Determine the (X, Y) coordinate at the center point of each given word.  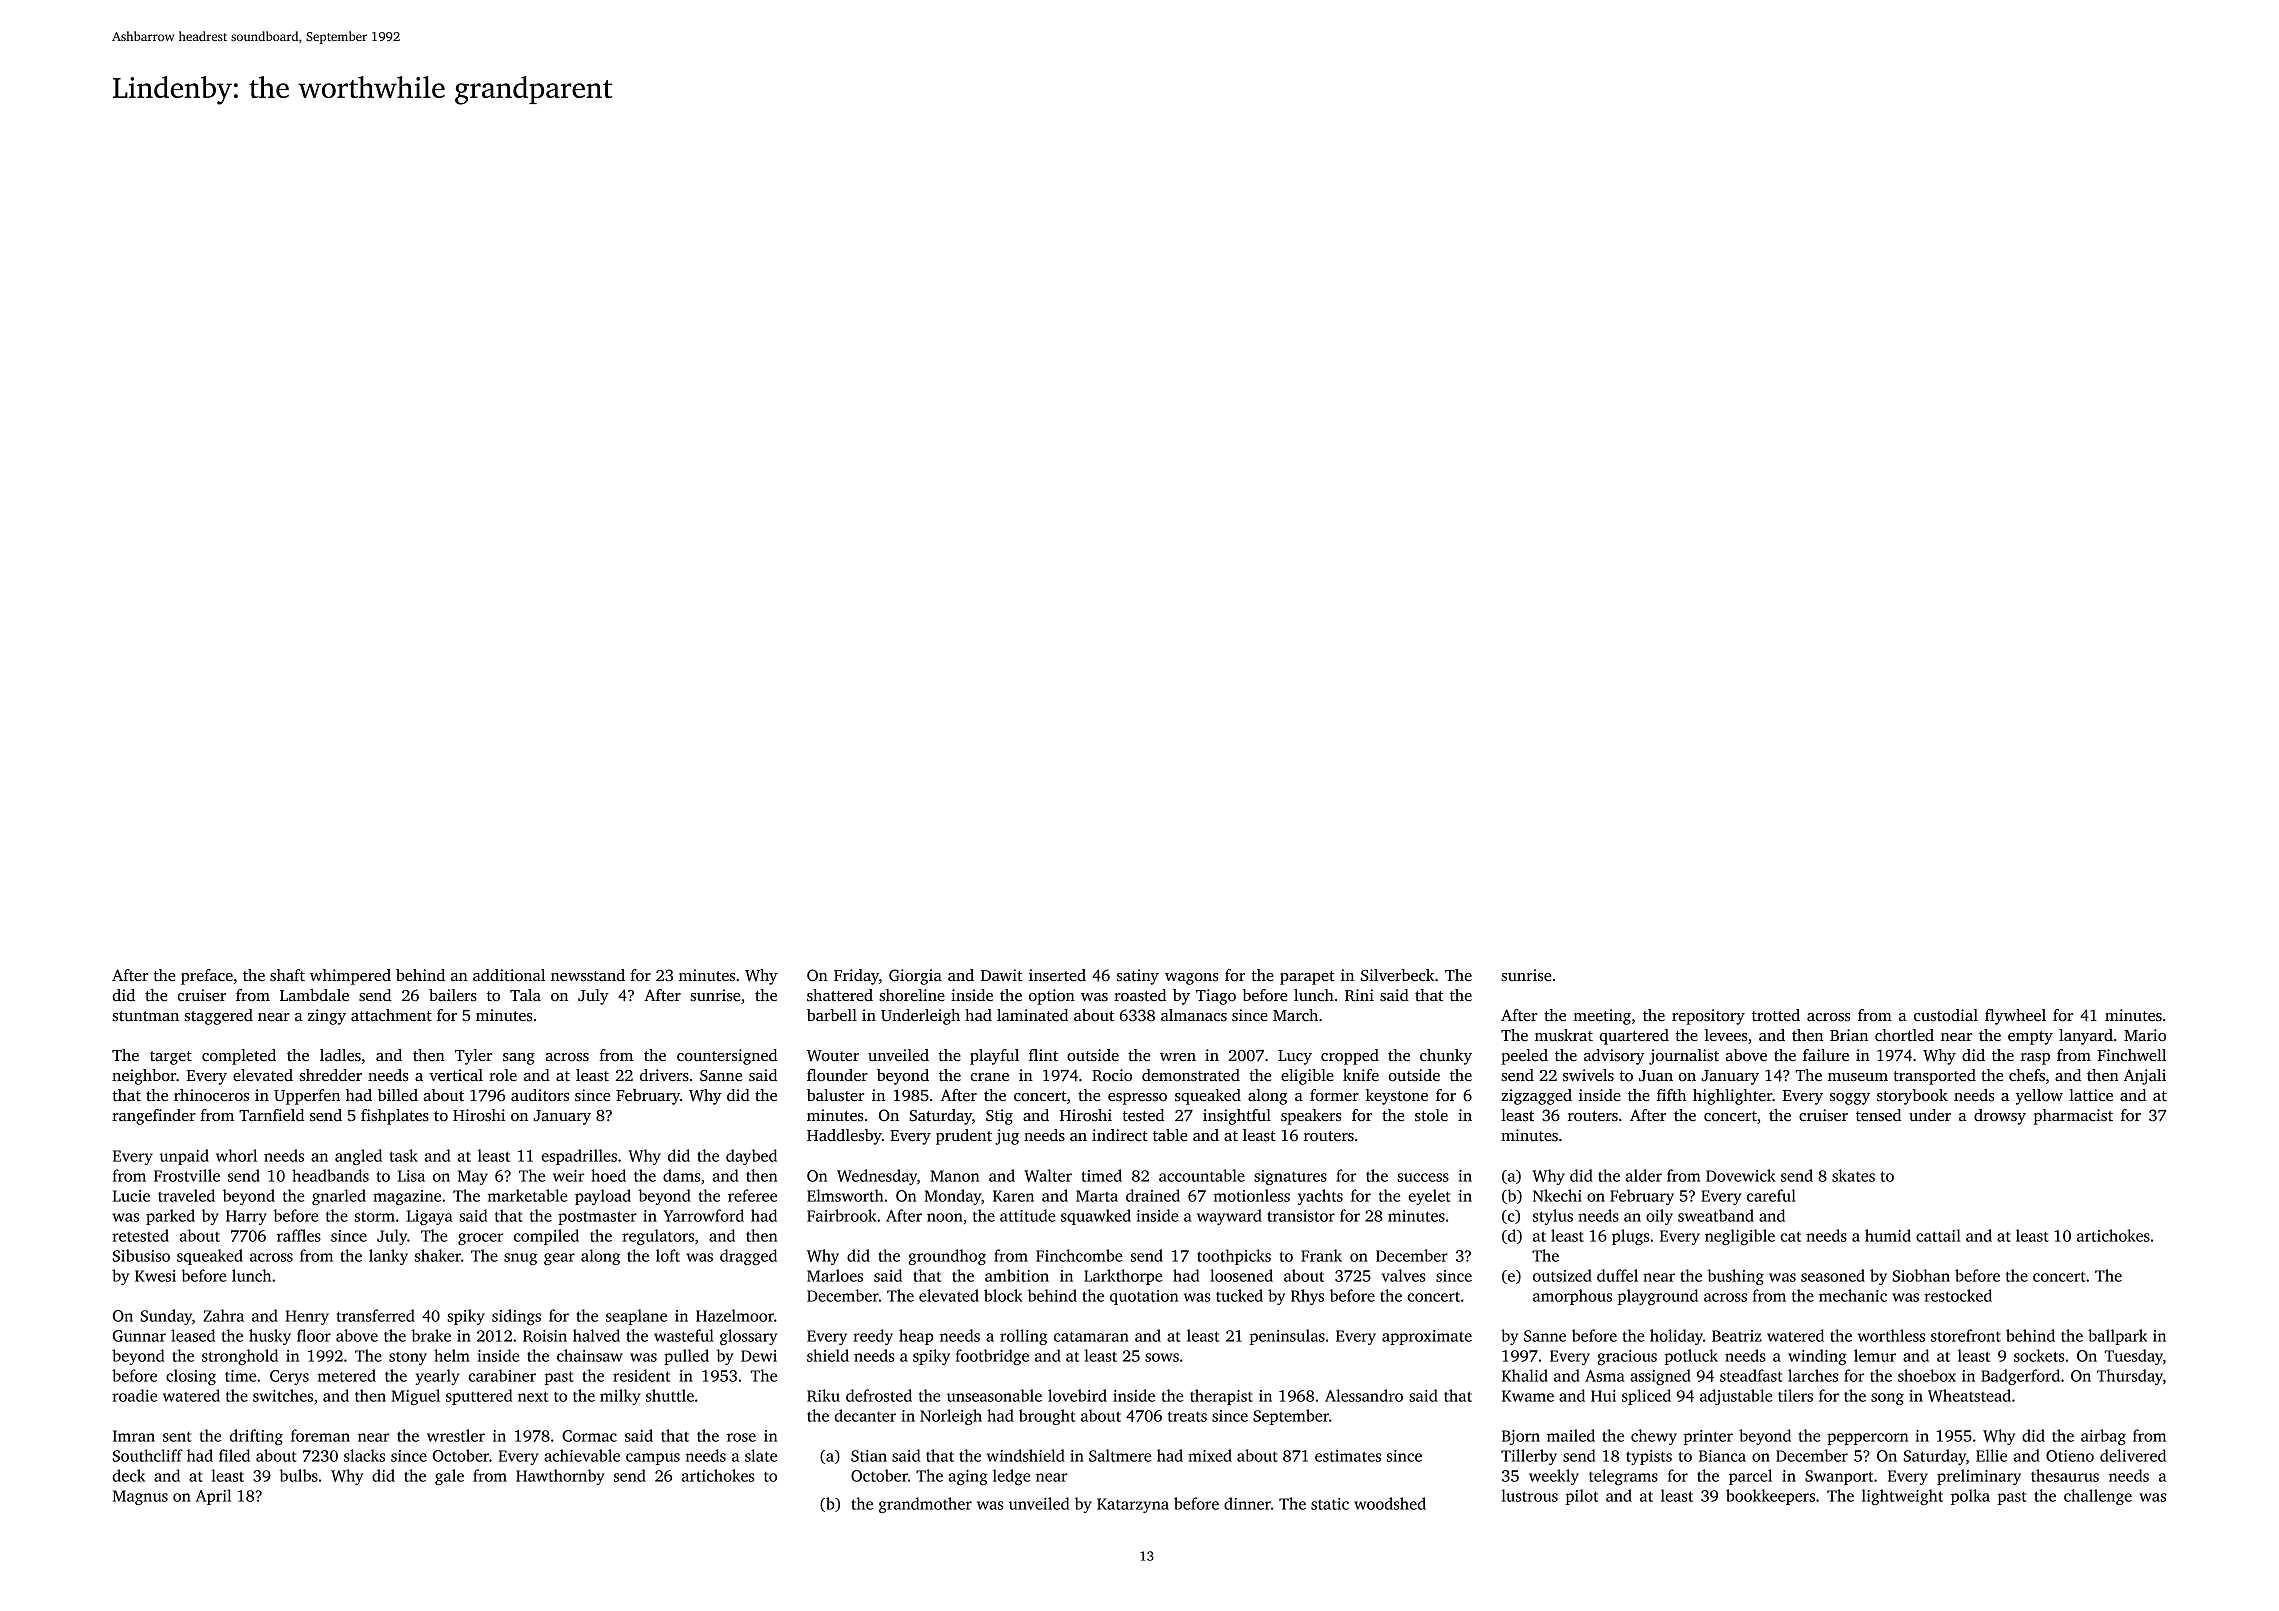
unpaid (184, 1157)
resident (641, 1375)
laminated (1032, 1015)
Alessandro (1364, 1395)
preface (207, 977)
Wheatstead (1969, 1395)
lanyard (2086, 1037)
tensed (1878, 1115)
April (213, 1497)
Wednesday (877, 1177)
